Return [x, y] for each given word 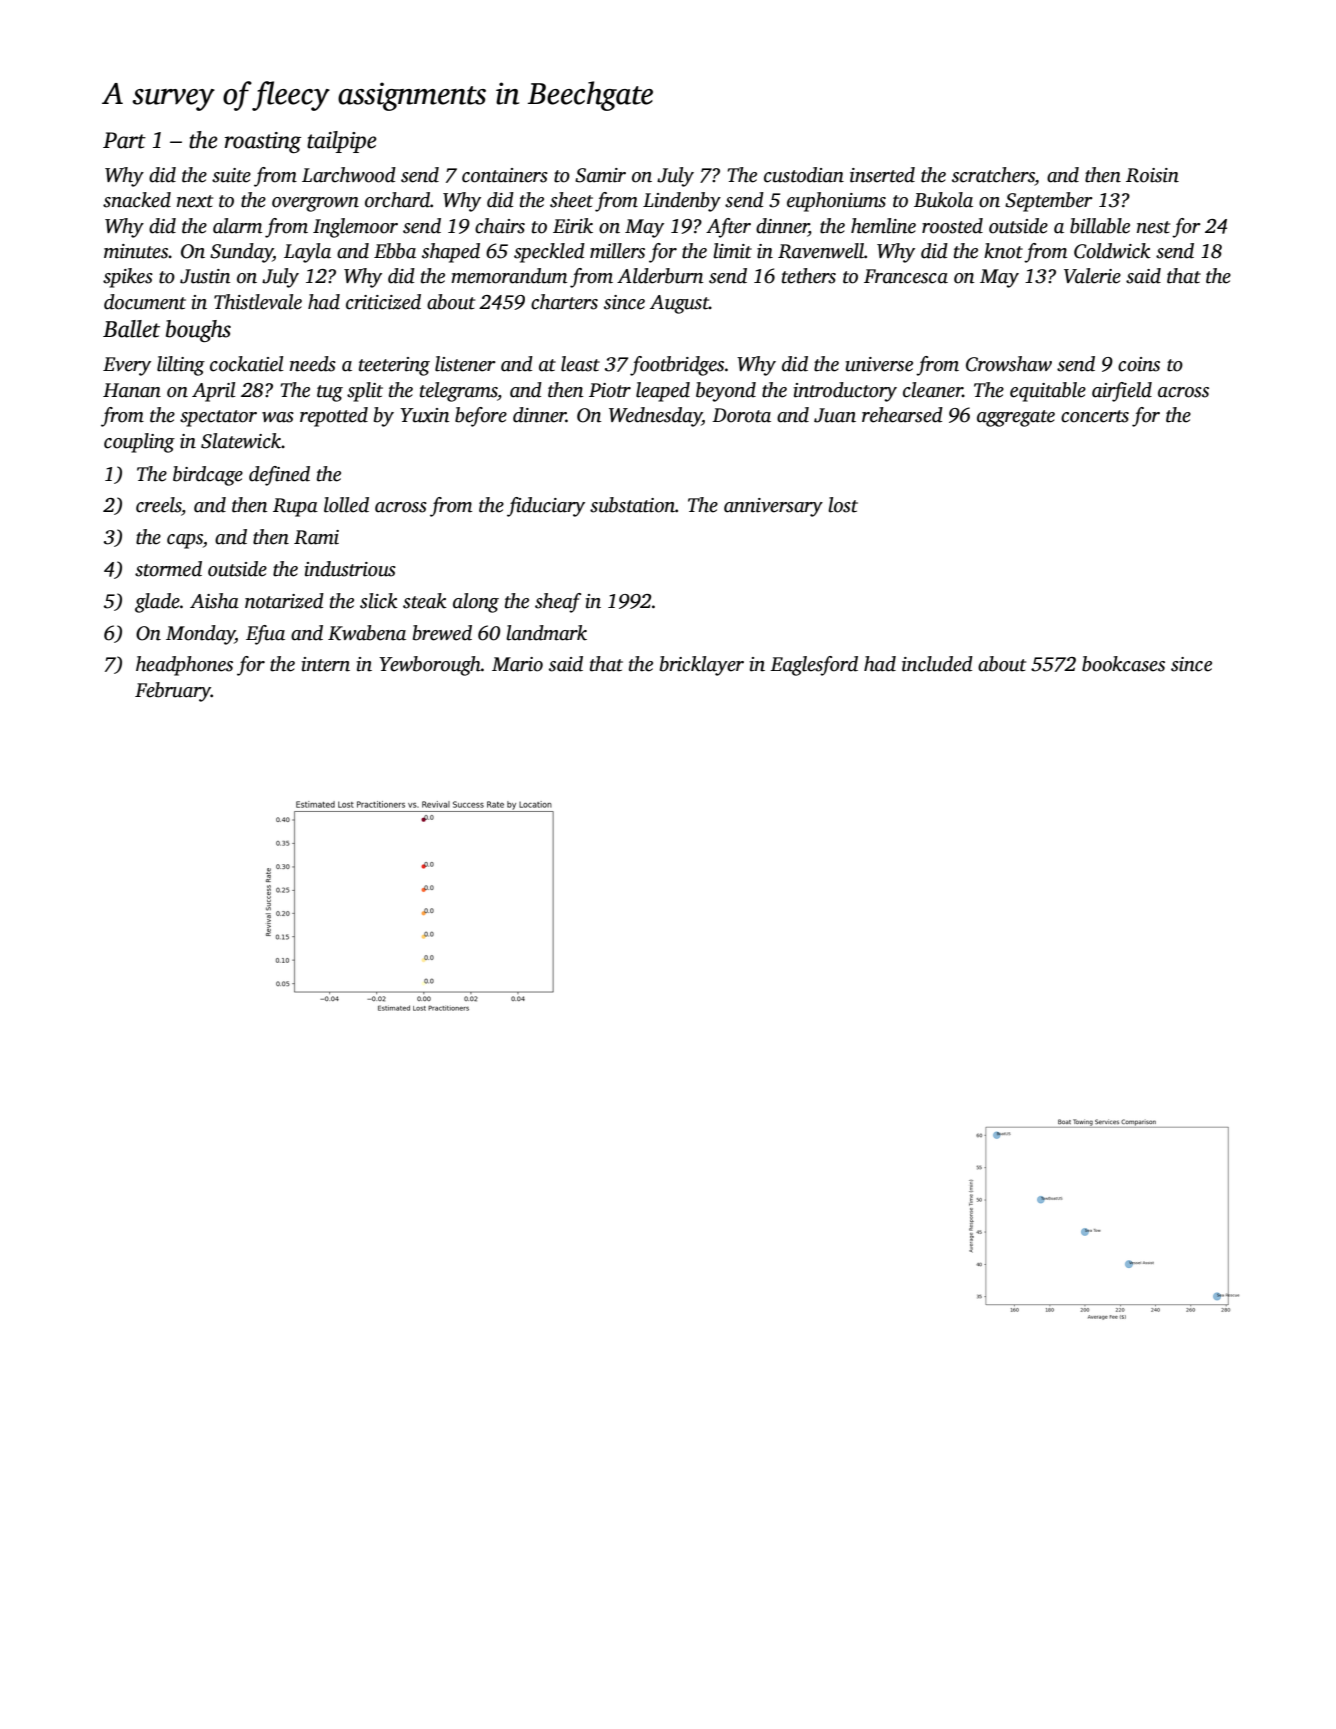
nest [1153, 227]
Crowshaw [1009, 364]
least [580, 364]
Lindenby [682, 202]
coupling [139, 443]
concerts [1095, 416]
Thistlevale [258, 302]
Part [124, 140]
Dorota [741, 415]
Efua [265, 635]
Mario [517, 664]
